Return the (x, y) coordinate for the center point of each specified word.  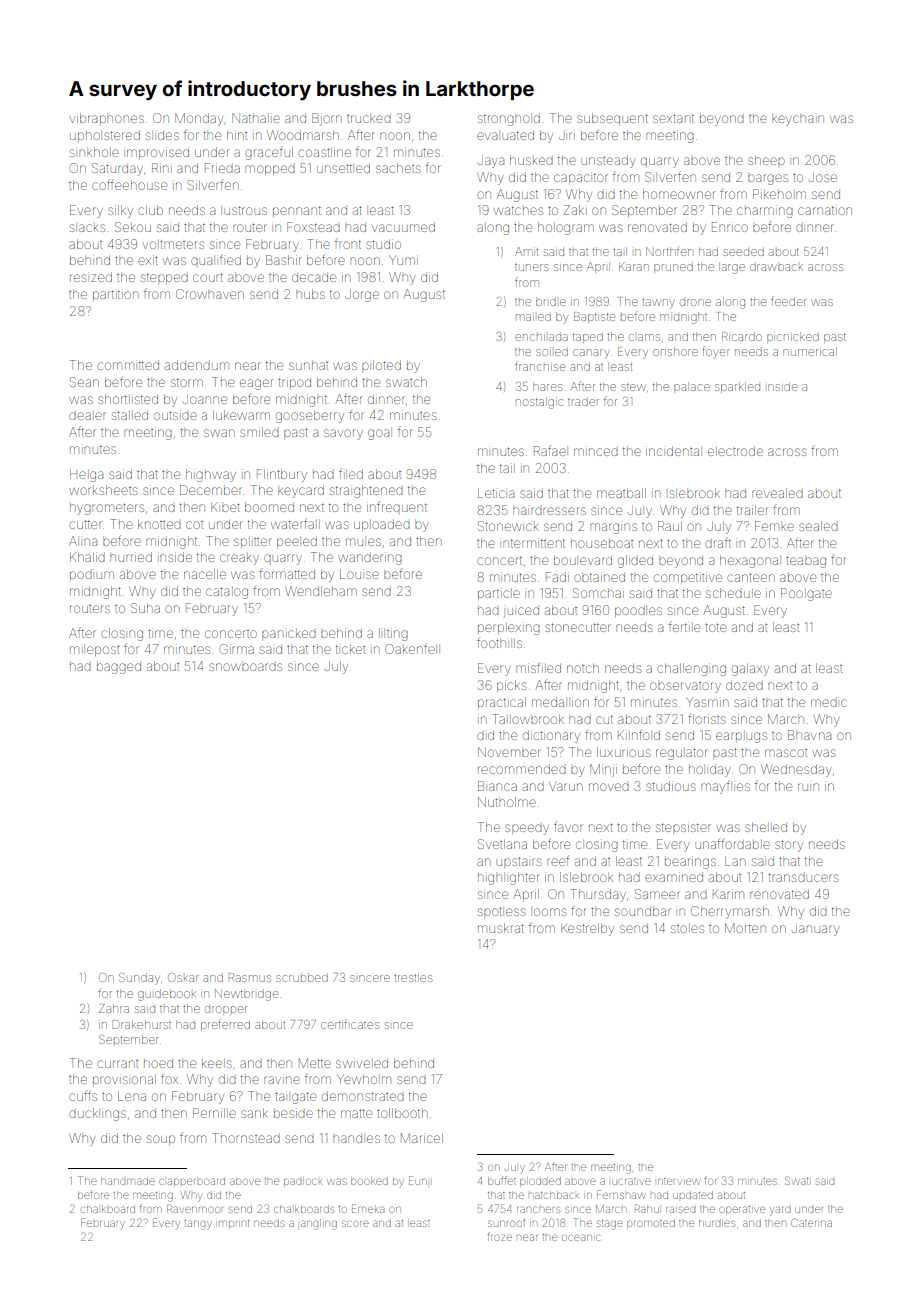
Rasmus (250, 977)
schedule (733, 593)
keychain (798, 120)
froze (499, 1236)
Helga (86, 475)
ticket (350, 649)
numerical (810, 351)
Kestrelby (587, 929)
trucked (369, 119)
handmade (128, 1181)
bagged (119, 668)
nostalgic (539, 403)
